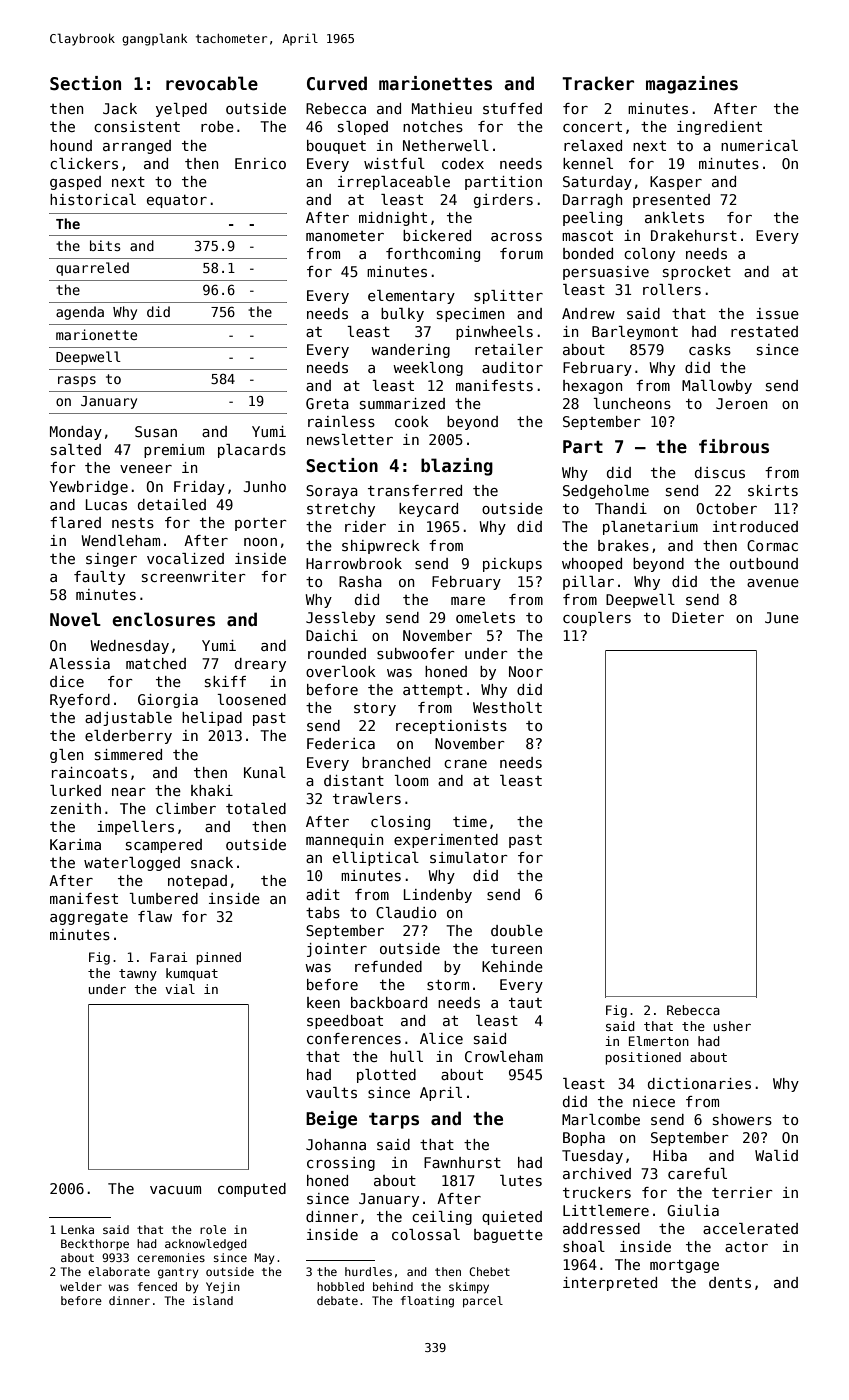  I want to click on parcel, so click(483, 1302).
